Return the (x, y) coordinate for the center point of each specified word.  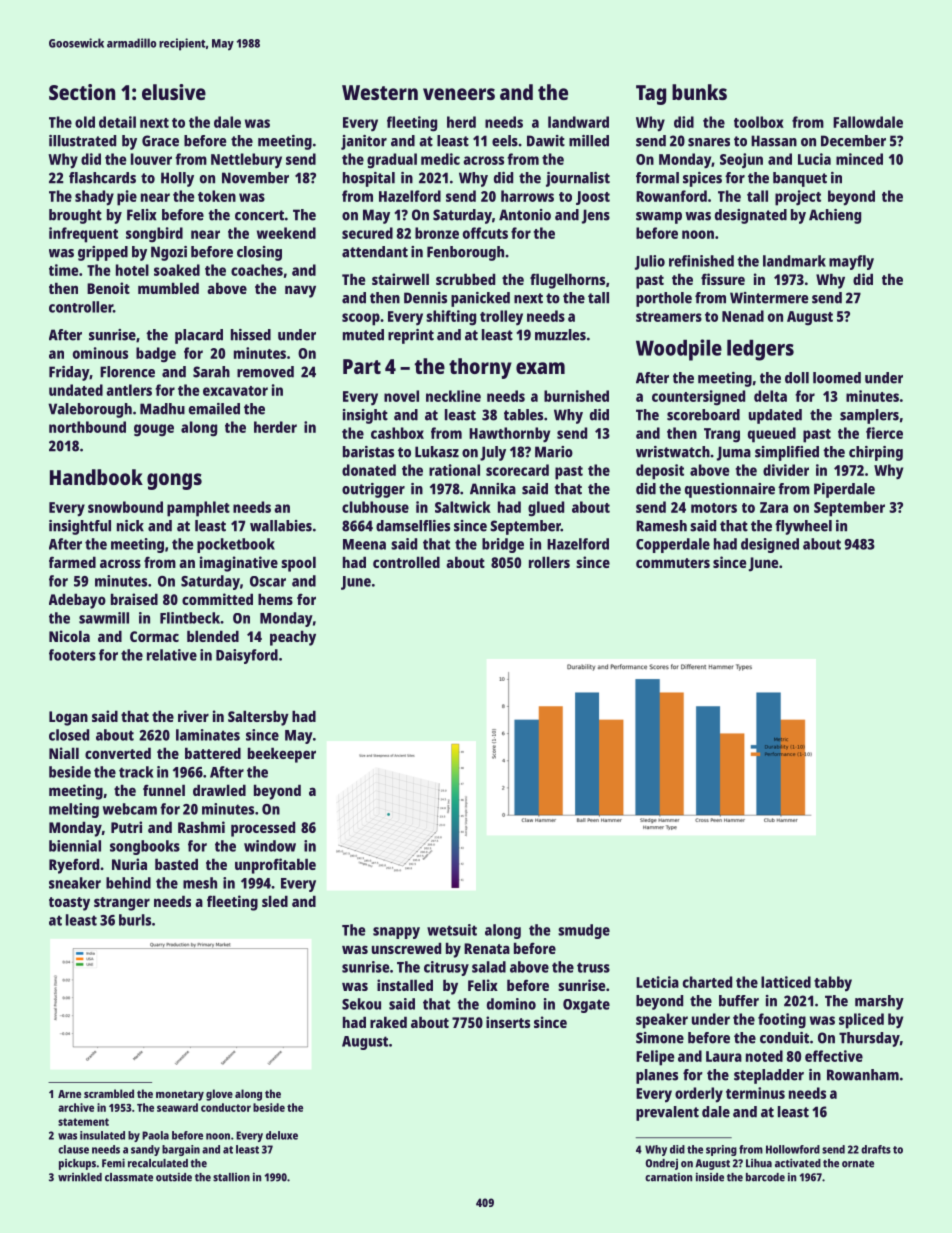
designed (770, 545)
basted (176, 864)
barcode (765, 1177)
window (270, 846)
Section (82, 92)
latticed (786, 982)
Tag (651, 95)
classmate (129, 1177)
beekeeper (282, 755)
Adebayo (77, 601)
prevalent (667, 1113)
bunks (699, 92)
